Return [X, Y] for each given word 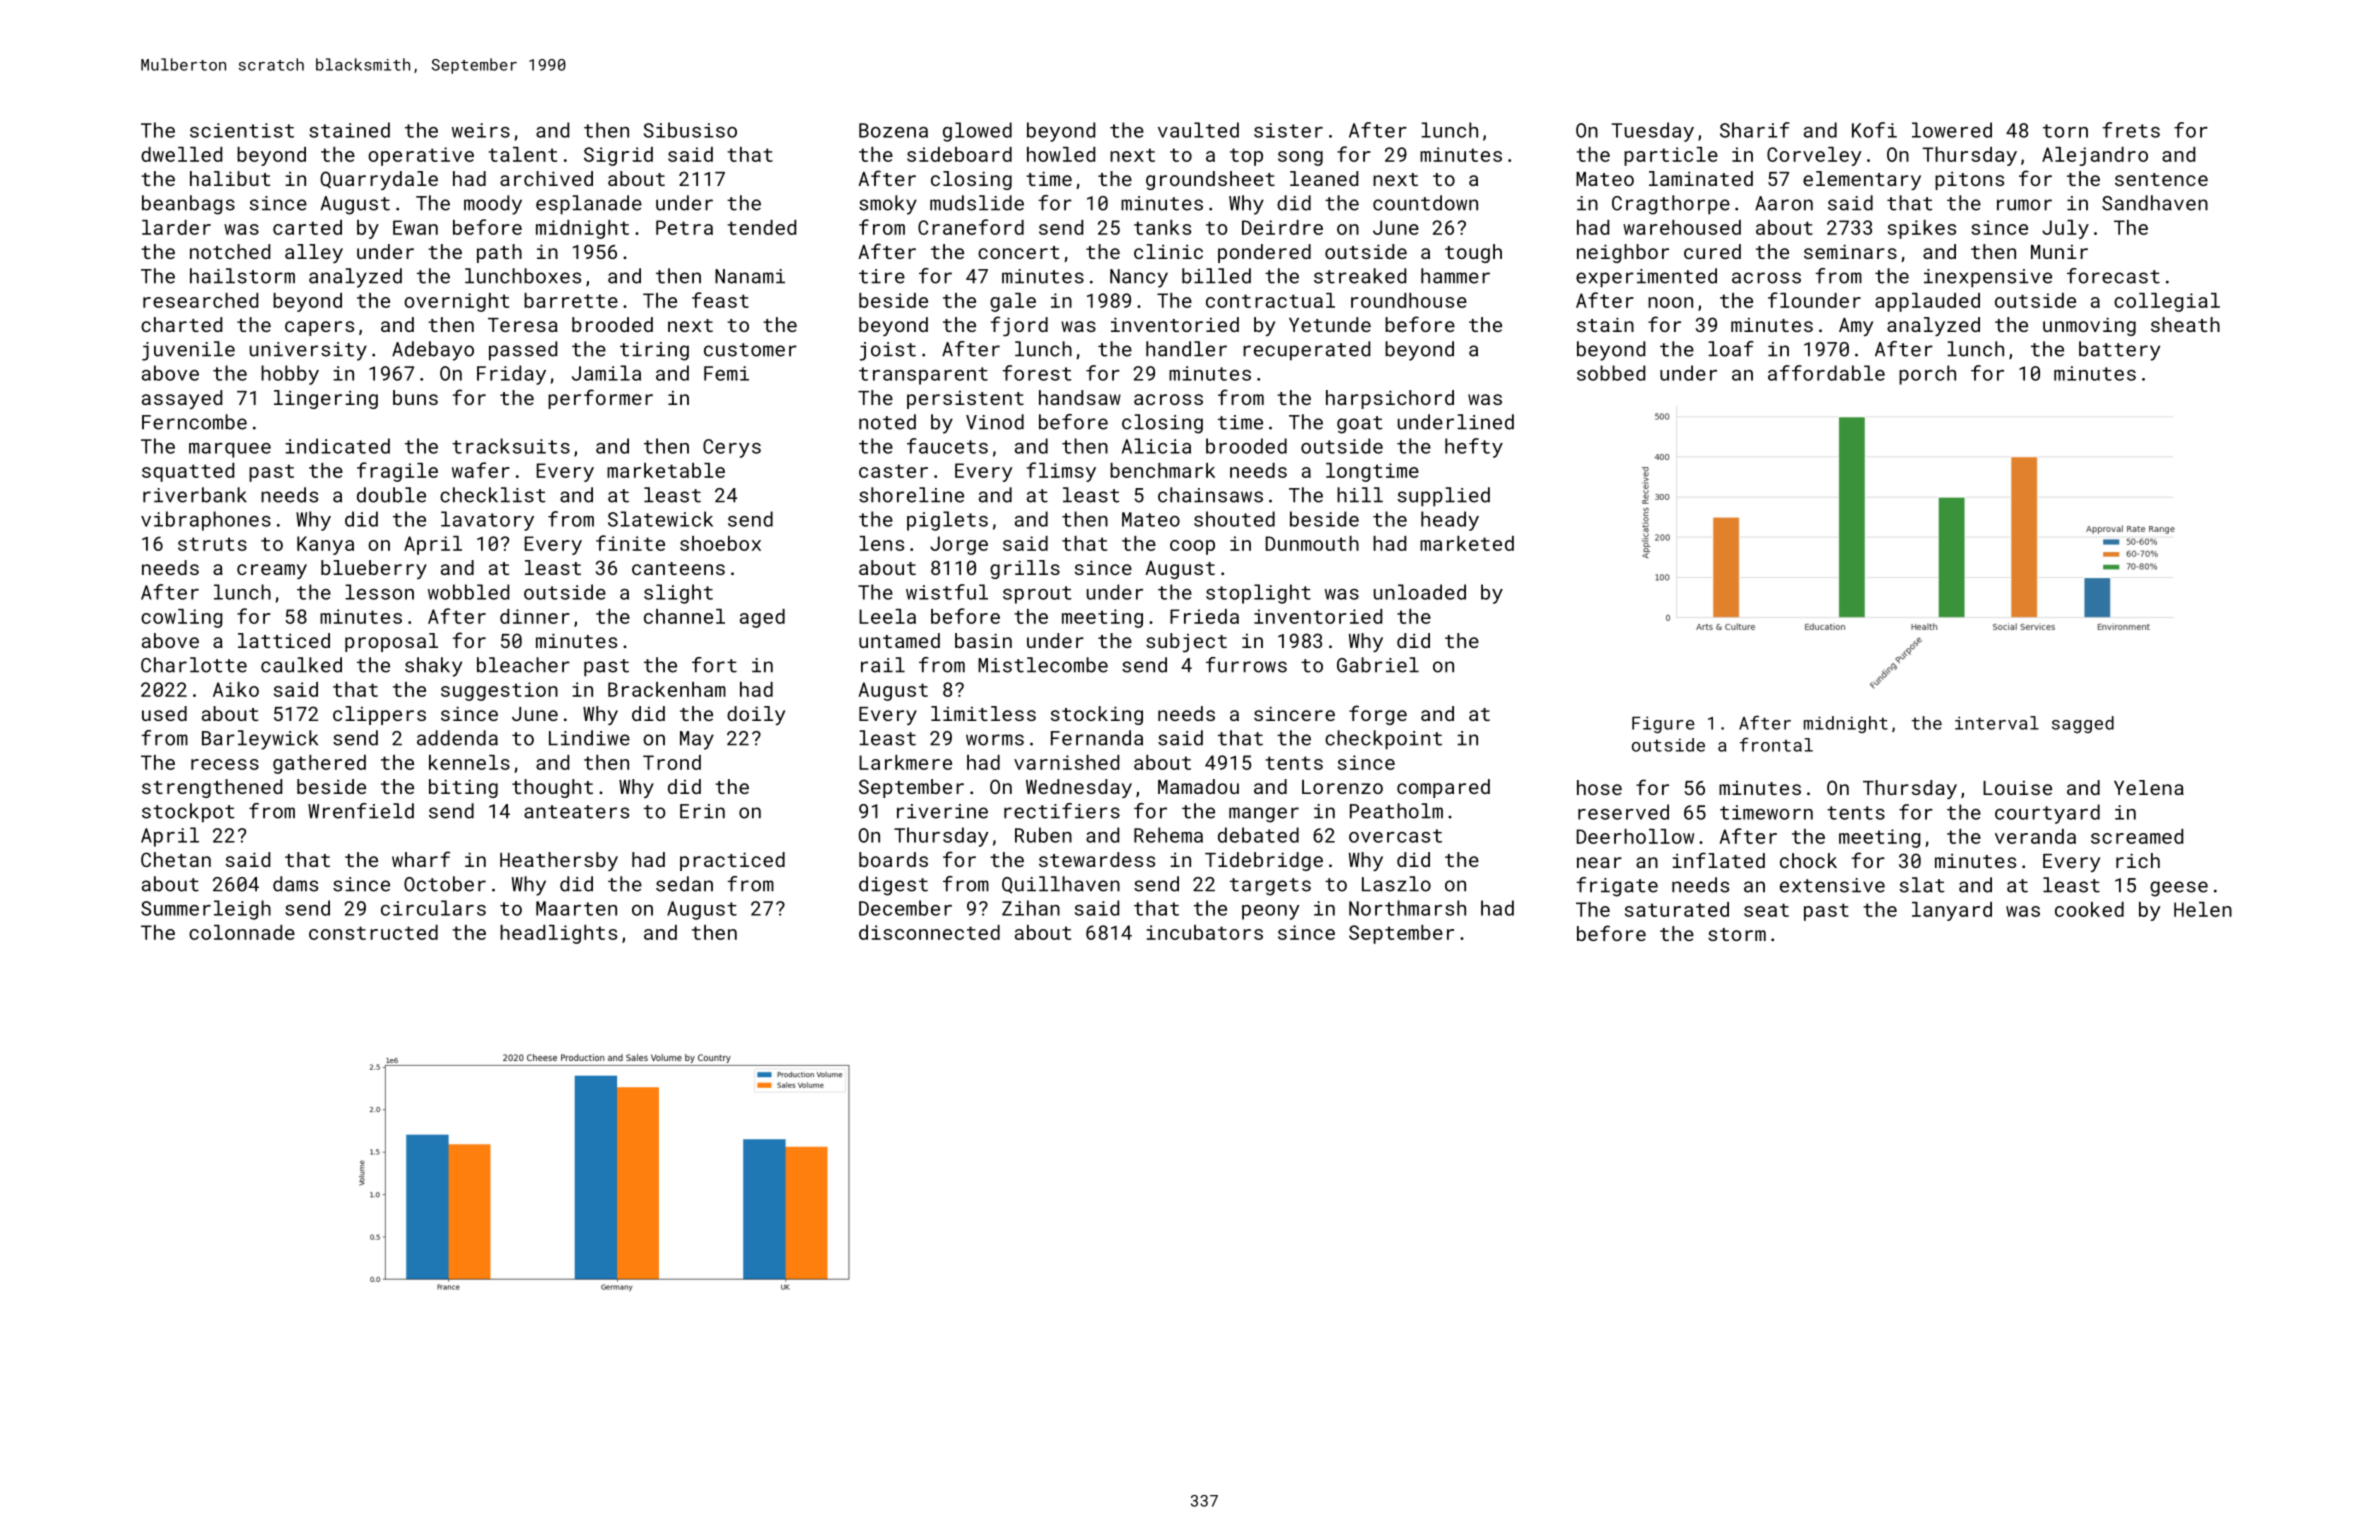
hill [1360, 494]
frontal [1776, 744]
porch [1927, 375]
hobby [290, 375]
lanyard [1952, 911]
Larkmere [905, 762]
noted [887, 422]
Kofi [1874, 130]
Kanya [325, 545]
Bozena [893, 130]
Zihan [1031, 908]
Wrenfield [361, 811]
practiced [732, 861]
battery [2119, 351]
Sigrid [618, 156]
